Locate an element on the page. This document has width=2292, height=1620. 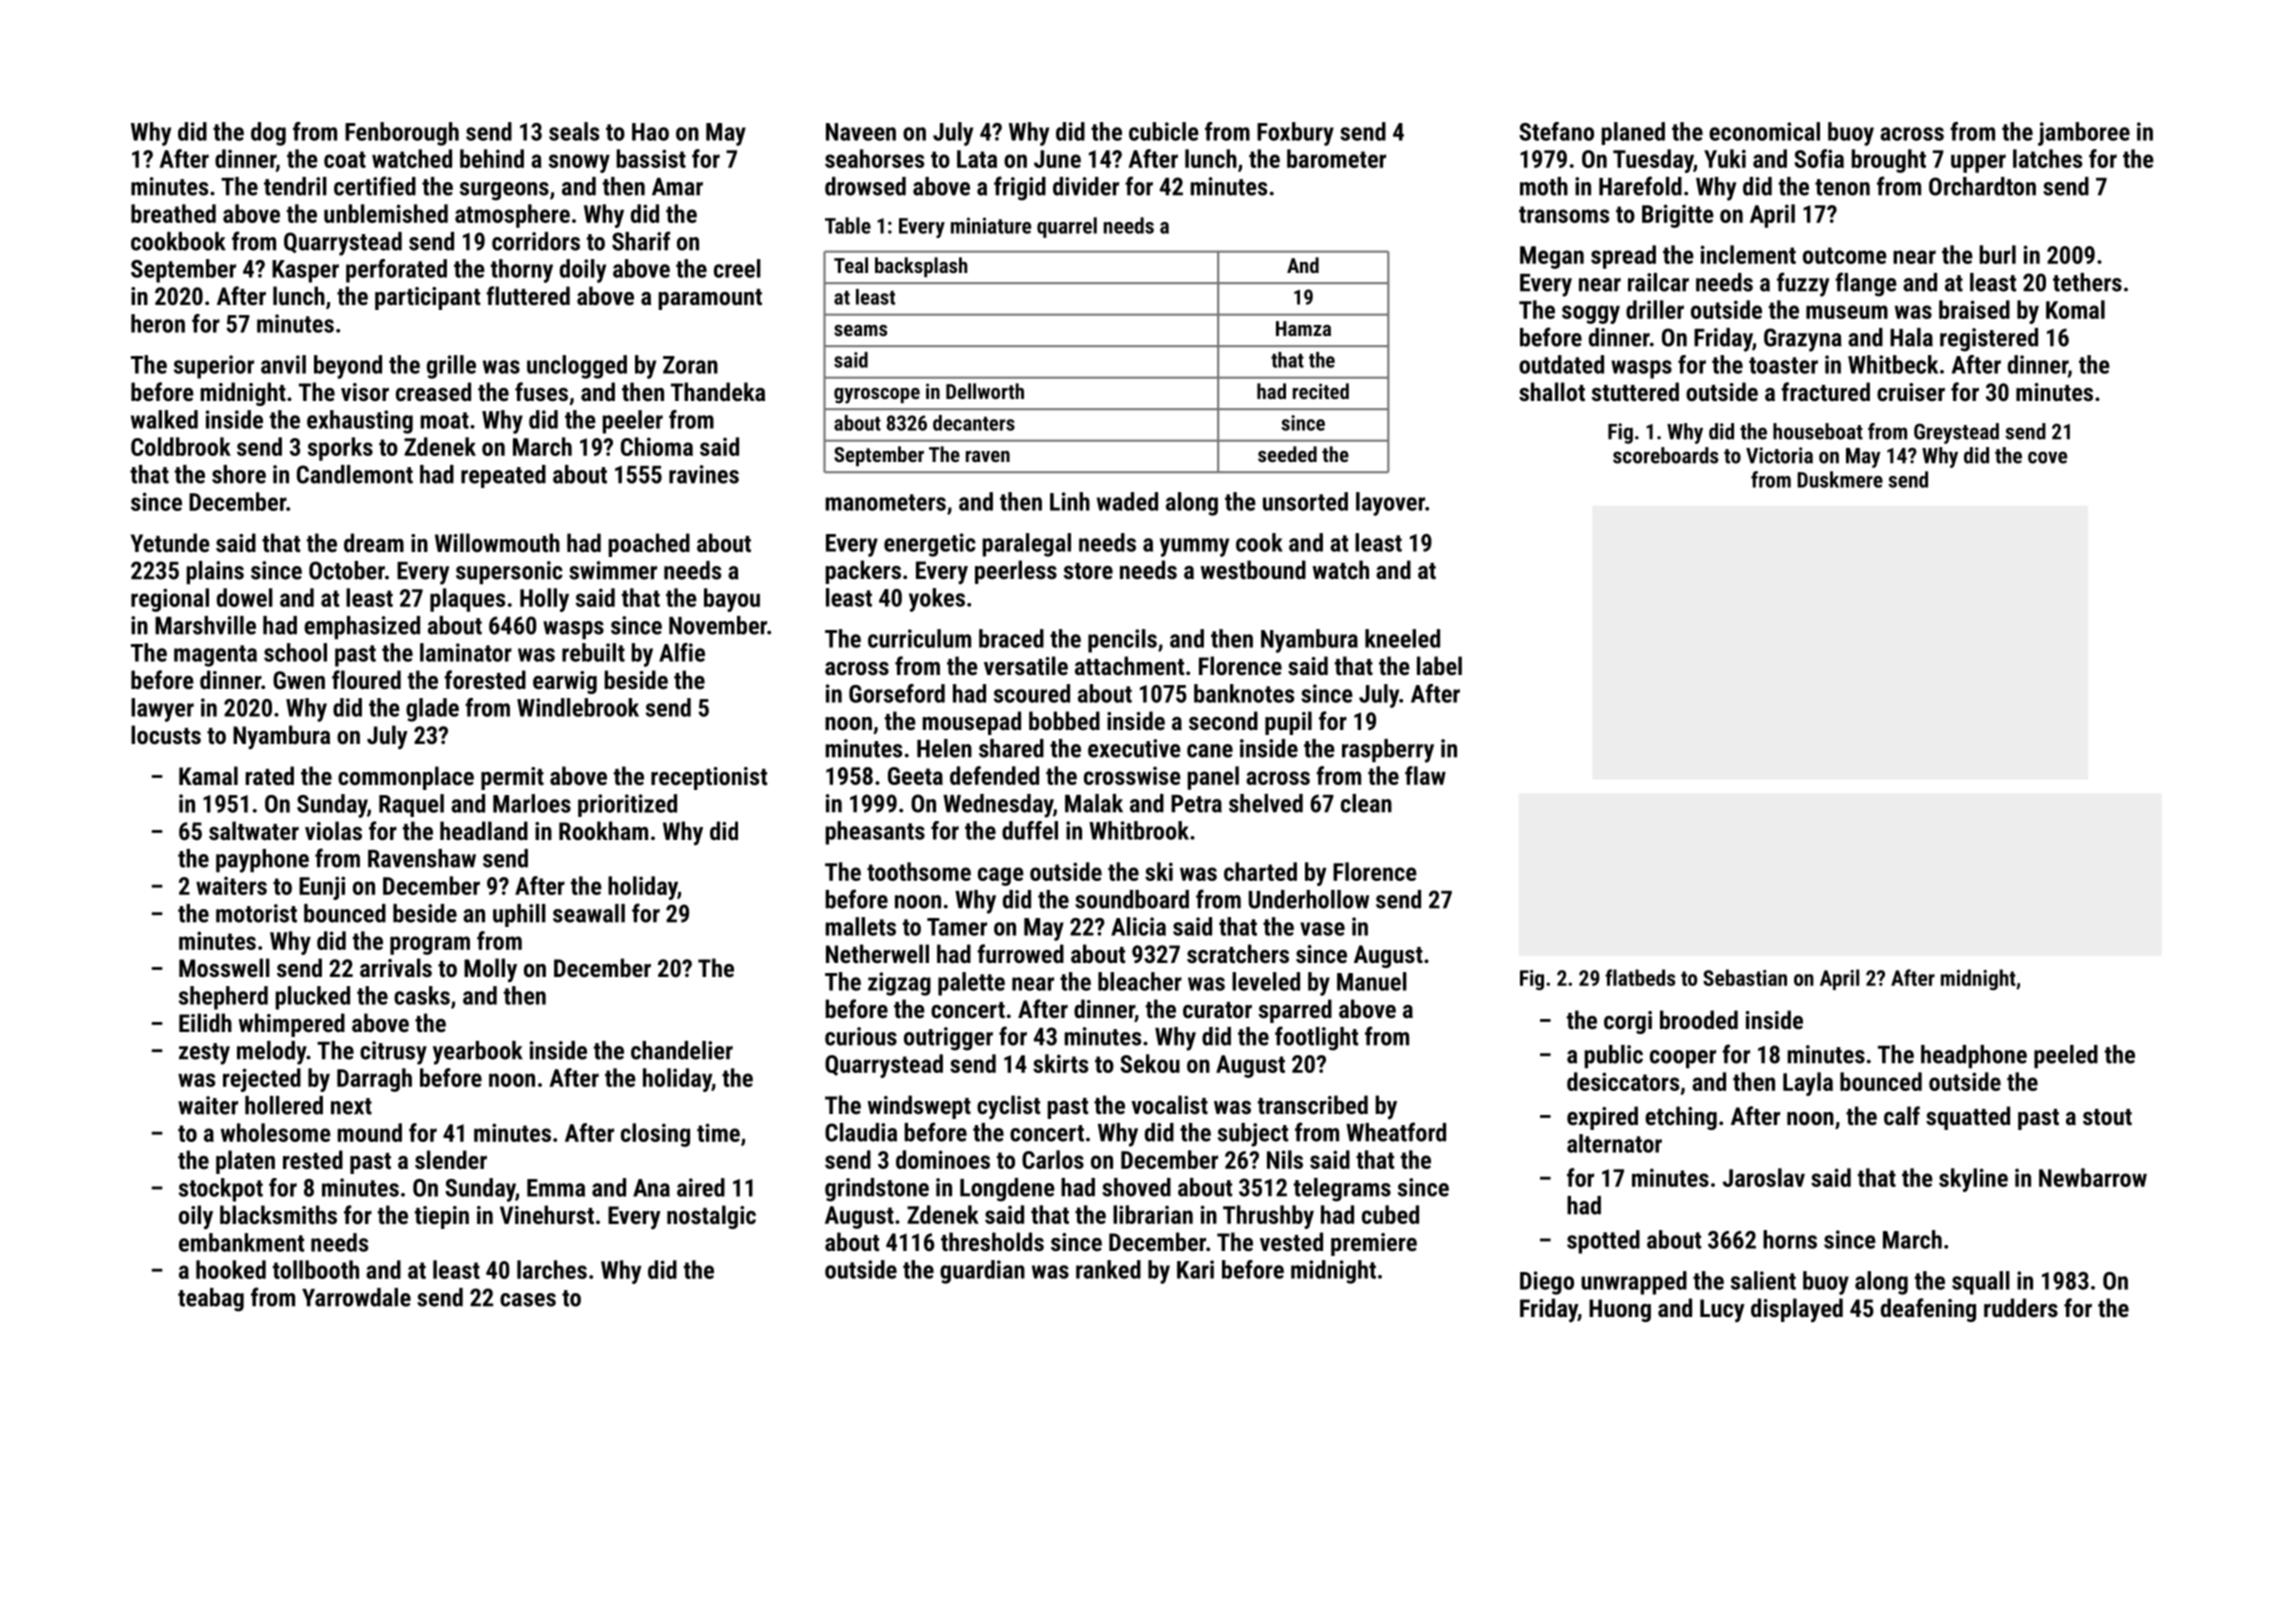
attachment is located at coordinates (1129, 665).
